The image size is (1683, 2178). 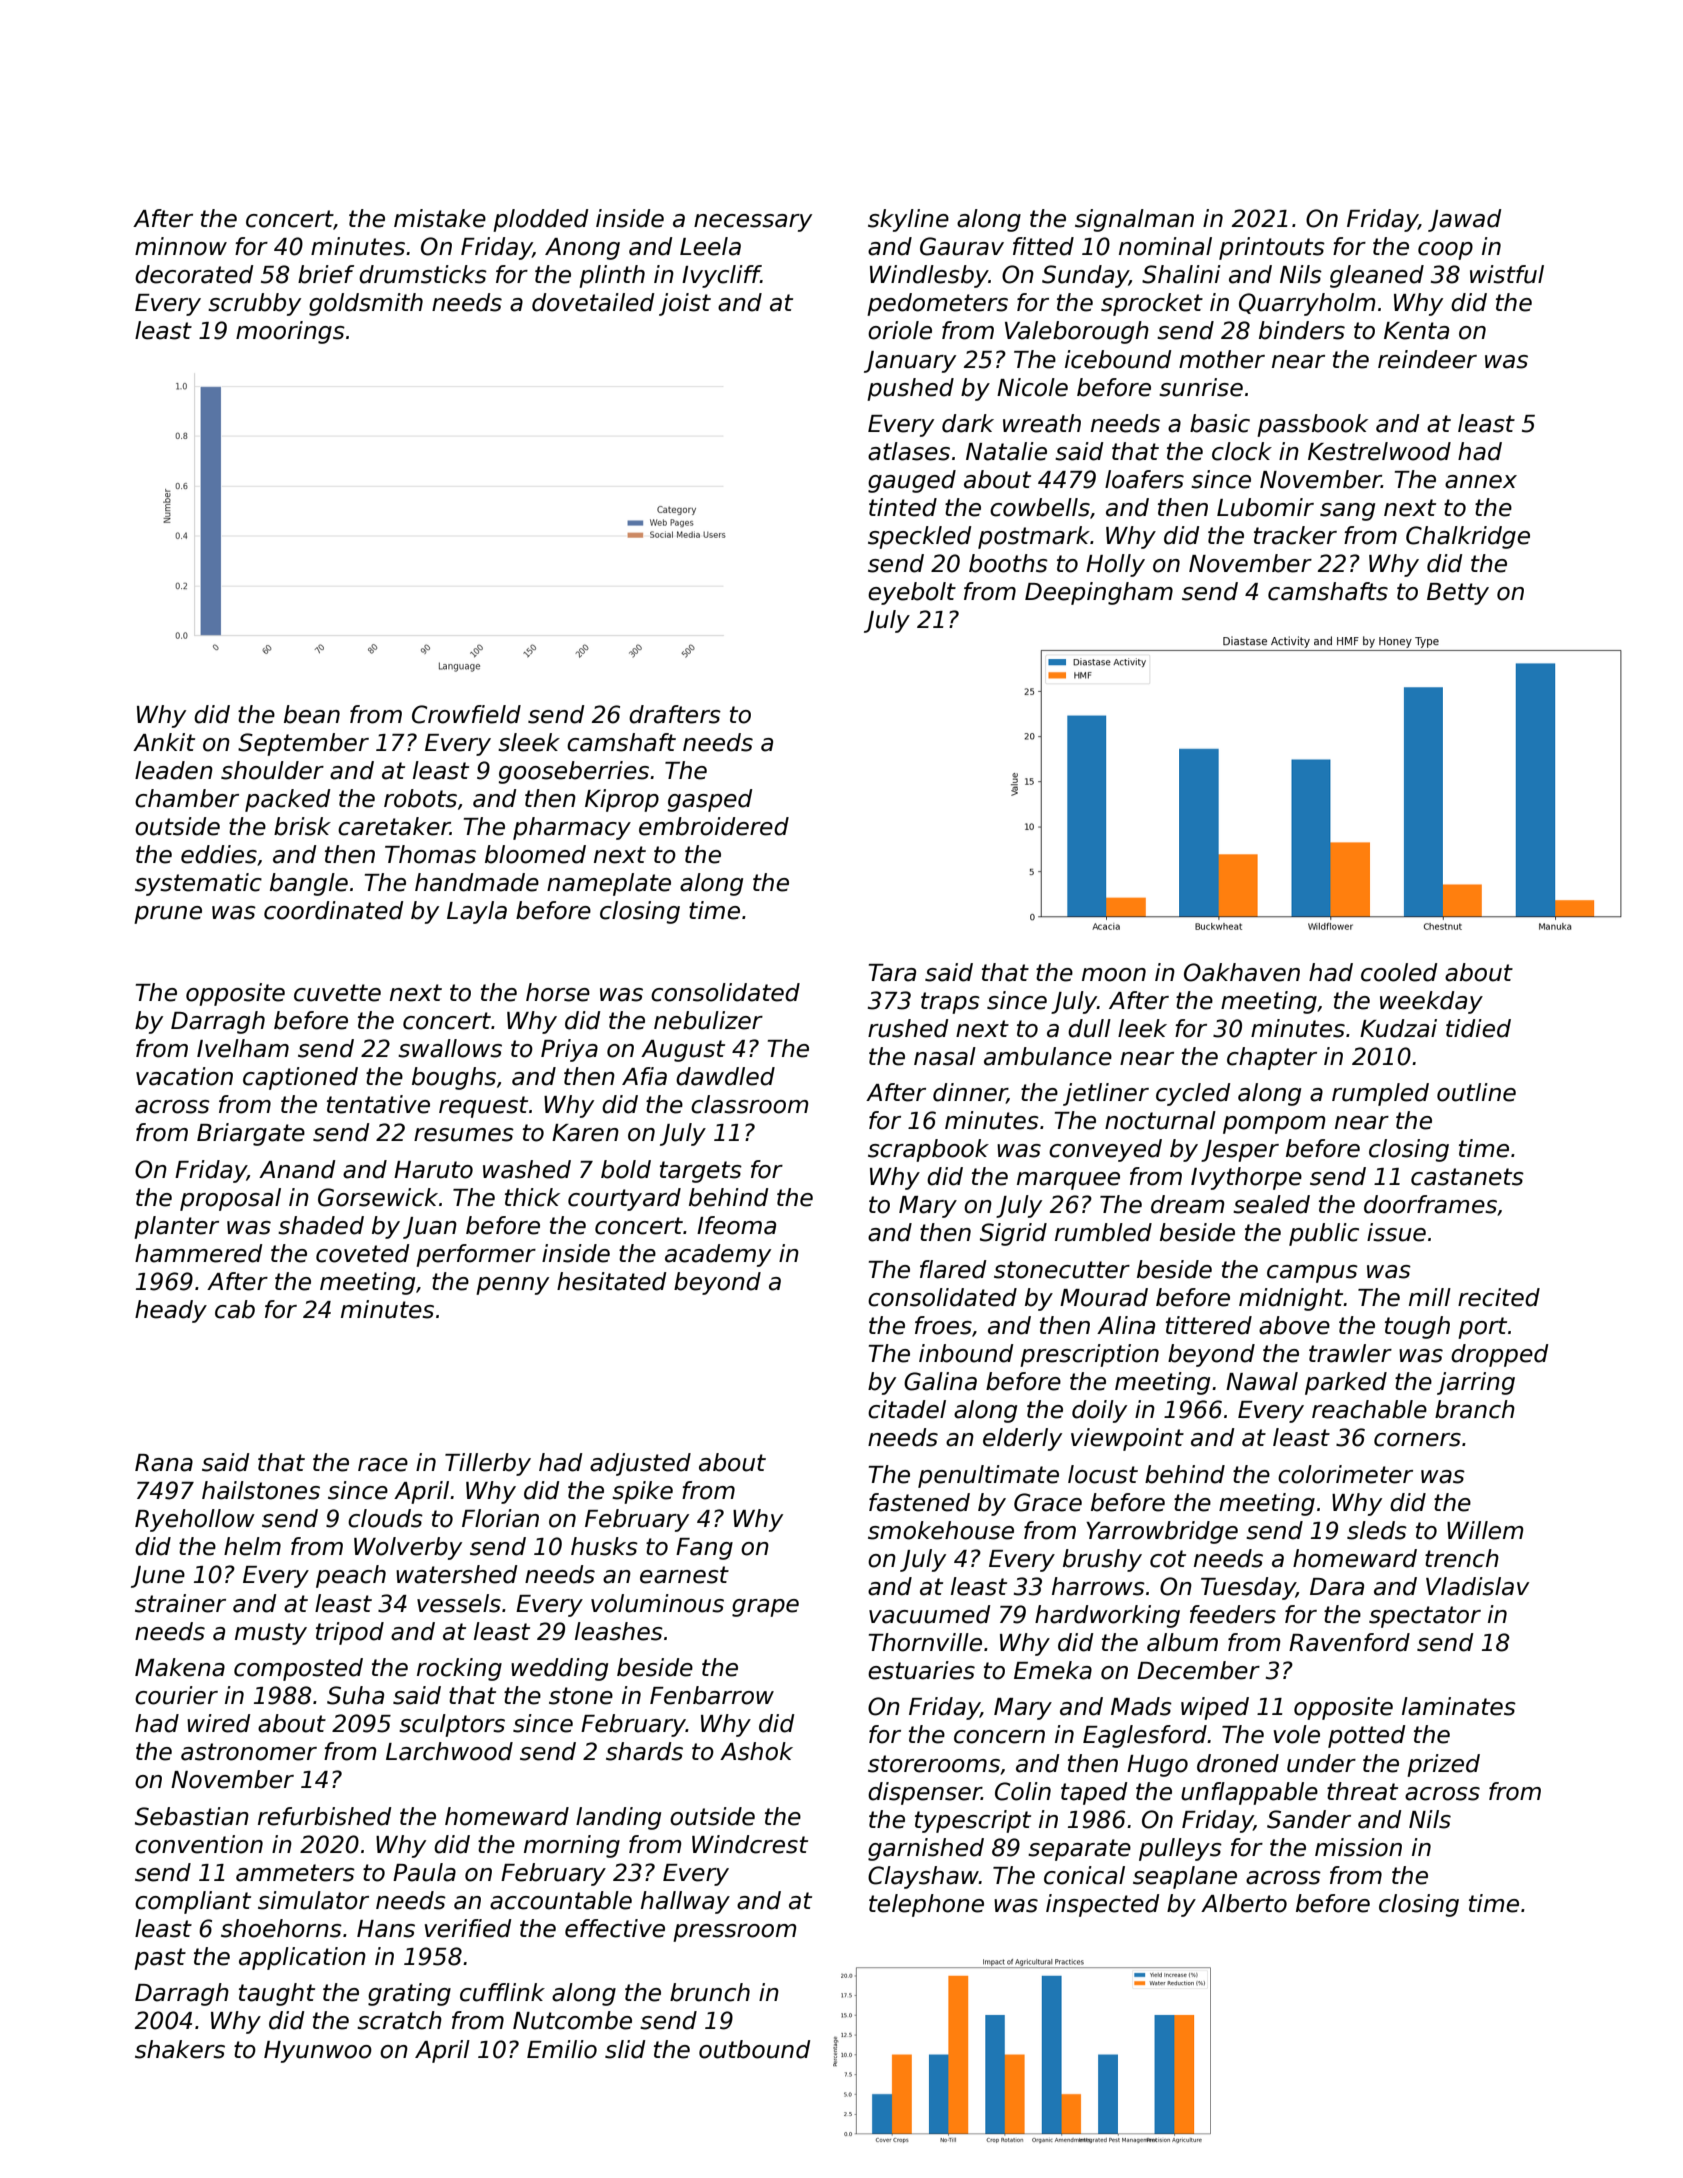 I want to click on minnow, so click(x=181, y=246).
